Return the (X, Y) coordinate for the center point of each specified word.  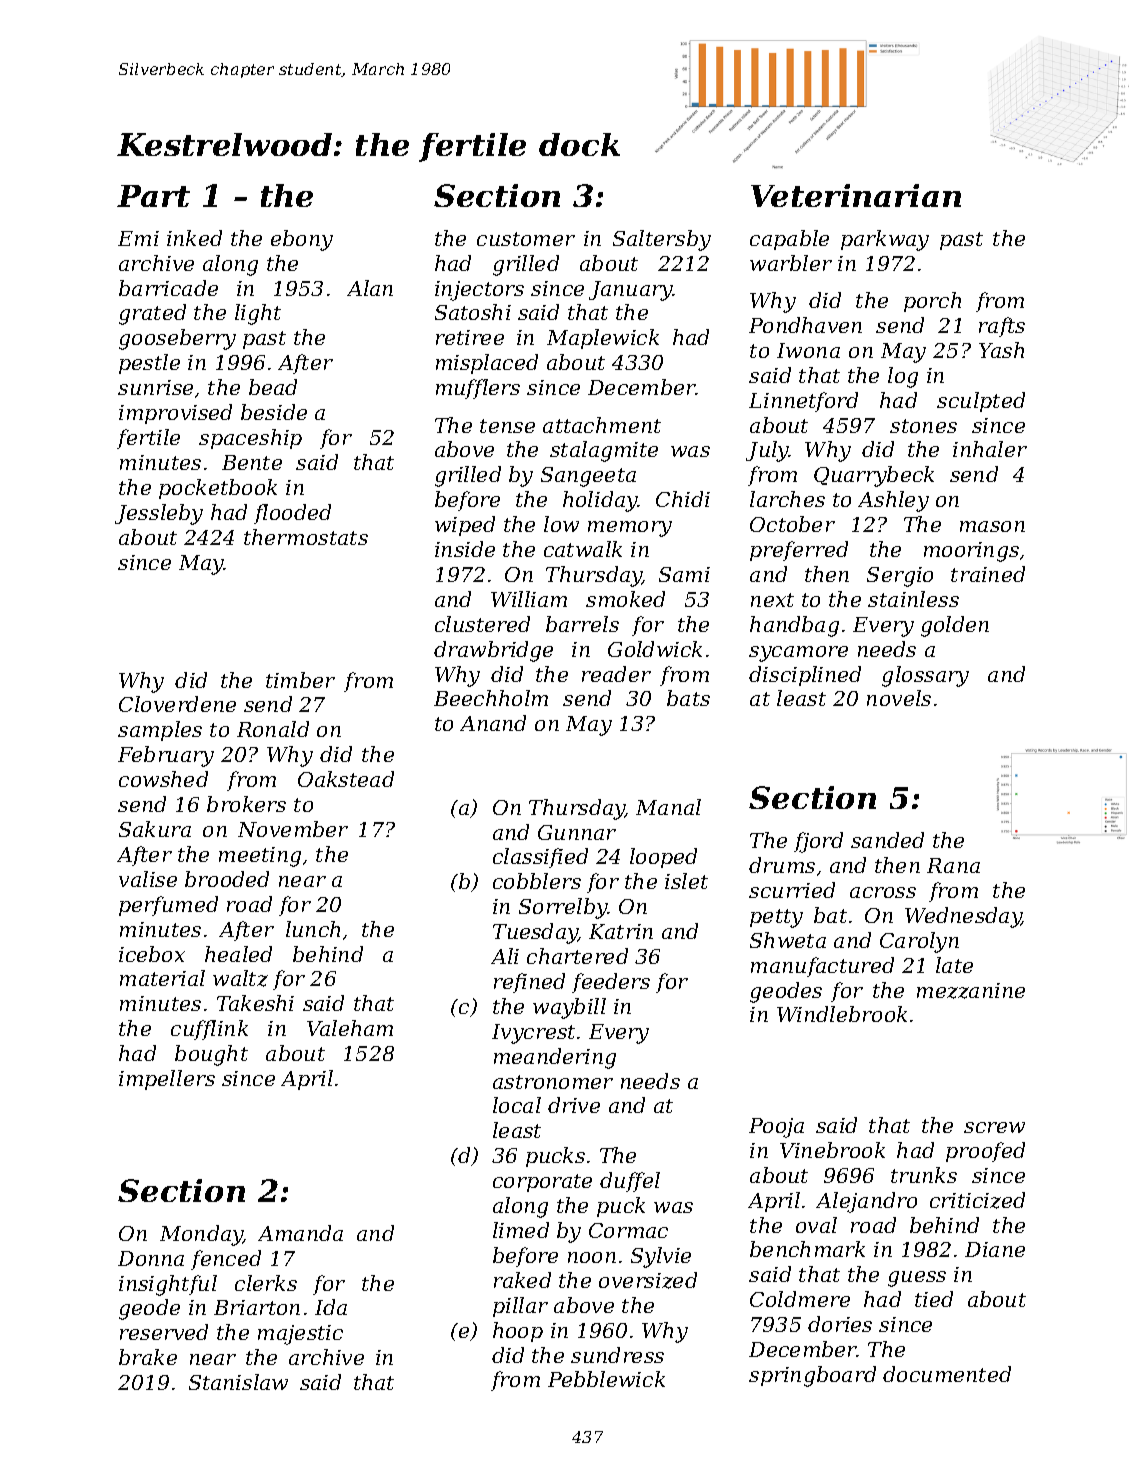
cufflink (209, 1030)
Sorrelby (563, 908)
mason (992, 526)
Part (153, 196)
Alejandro (866, 1202)
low (561, 524)
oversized (648, 1280)
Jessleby (159, 514)
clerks (266, 1283)
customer (526, 239)
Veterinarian (856, 195)
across (883, 892)
